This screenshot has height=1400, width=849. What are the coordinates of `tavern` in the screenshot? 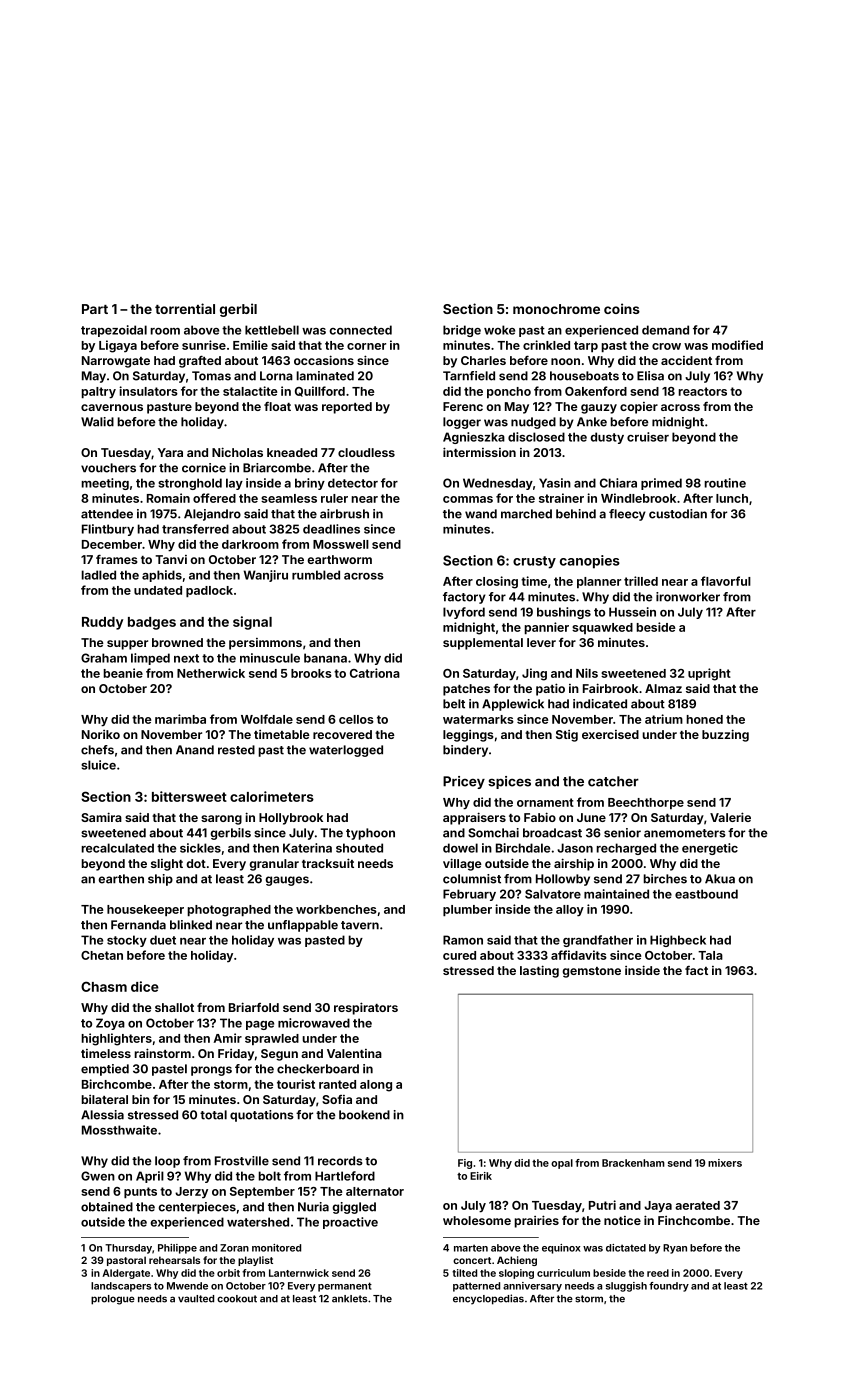 It's located at (360, 925).
